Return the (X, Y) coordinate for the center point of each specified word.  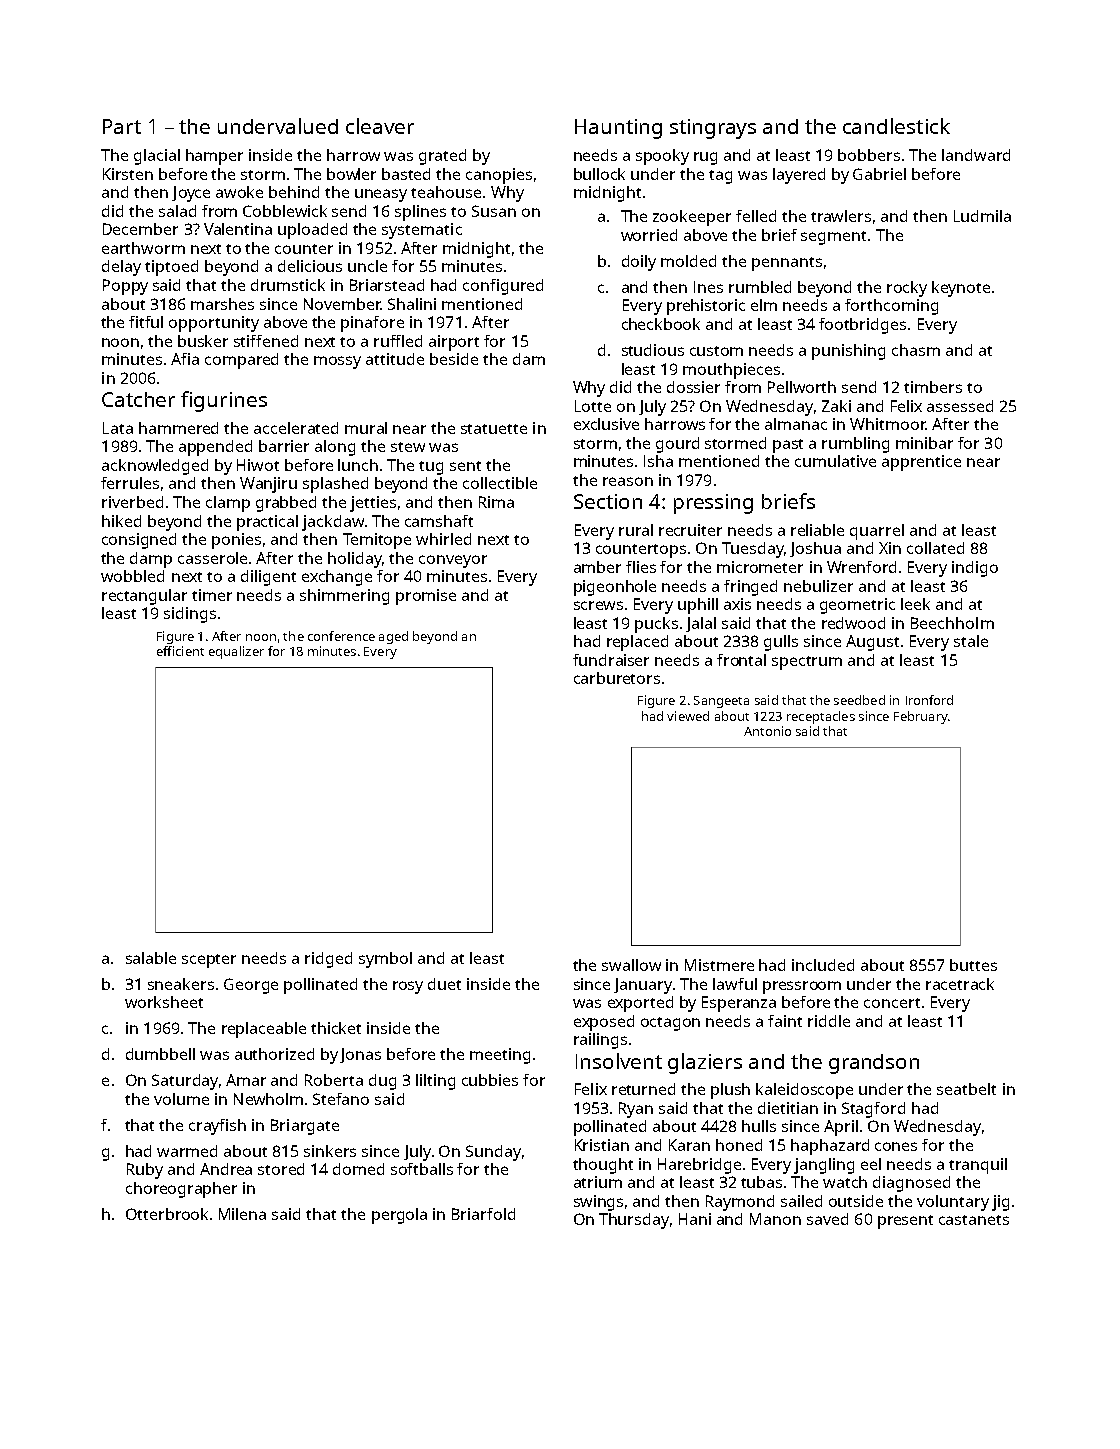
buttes (973, 965)
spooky (662, 157)
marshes (222, 304)
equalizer (236, 652)
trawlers (841, 216)
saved (827, 1219)
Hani (695, 1219)
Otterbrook (167, 1214)
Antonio (767, 731)
